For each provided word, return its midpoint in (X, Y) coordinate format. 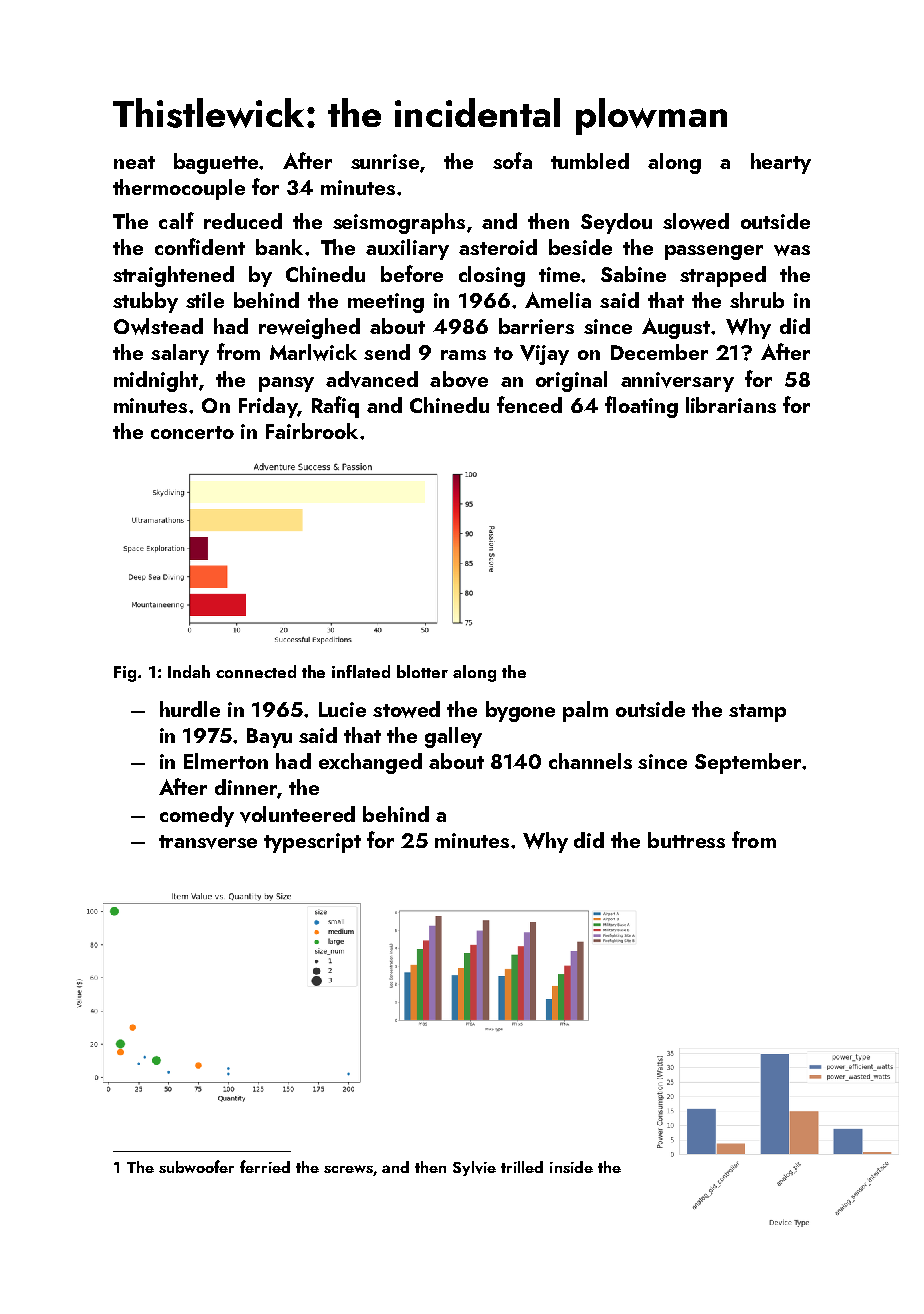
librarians (731, 405)
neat (134, 162)
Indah (189, 671)
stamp (757, 713)
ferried (265, 1166)
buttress (686, 840)
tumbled (590, 161)
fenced (529, 404)
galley (453, 737)
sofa (512, 160)
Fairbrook (312, 431)
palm (585, 711)
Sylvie (474, 1168)
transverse (208, 842)
